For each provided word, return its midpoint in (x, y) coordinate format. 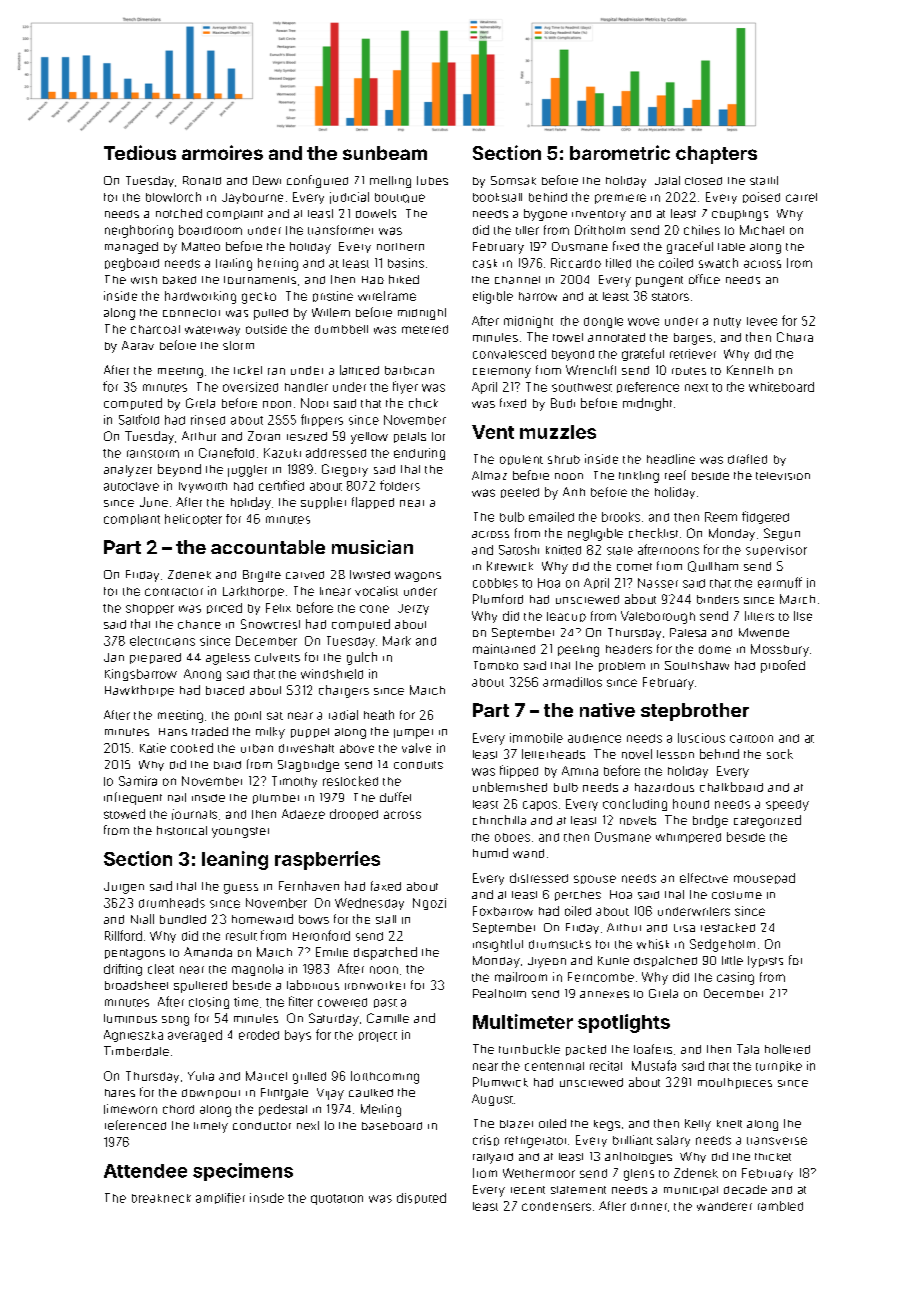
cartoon (751, 739)
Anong (202, 675)
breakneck (161, 1198)
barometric (620, 152)
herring (278, 264)
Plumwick (500, 1082)
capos (540, 806)
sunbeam (385, 153)
